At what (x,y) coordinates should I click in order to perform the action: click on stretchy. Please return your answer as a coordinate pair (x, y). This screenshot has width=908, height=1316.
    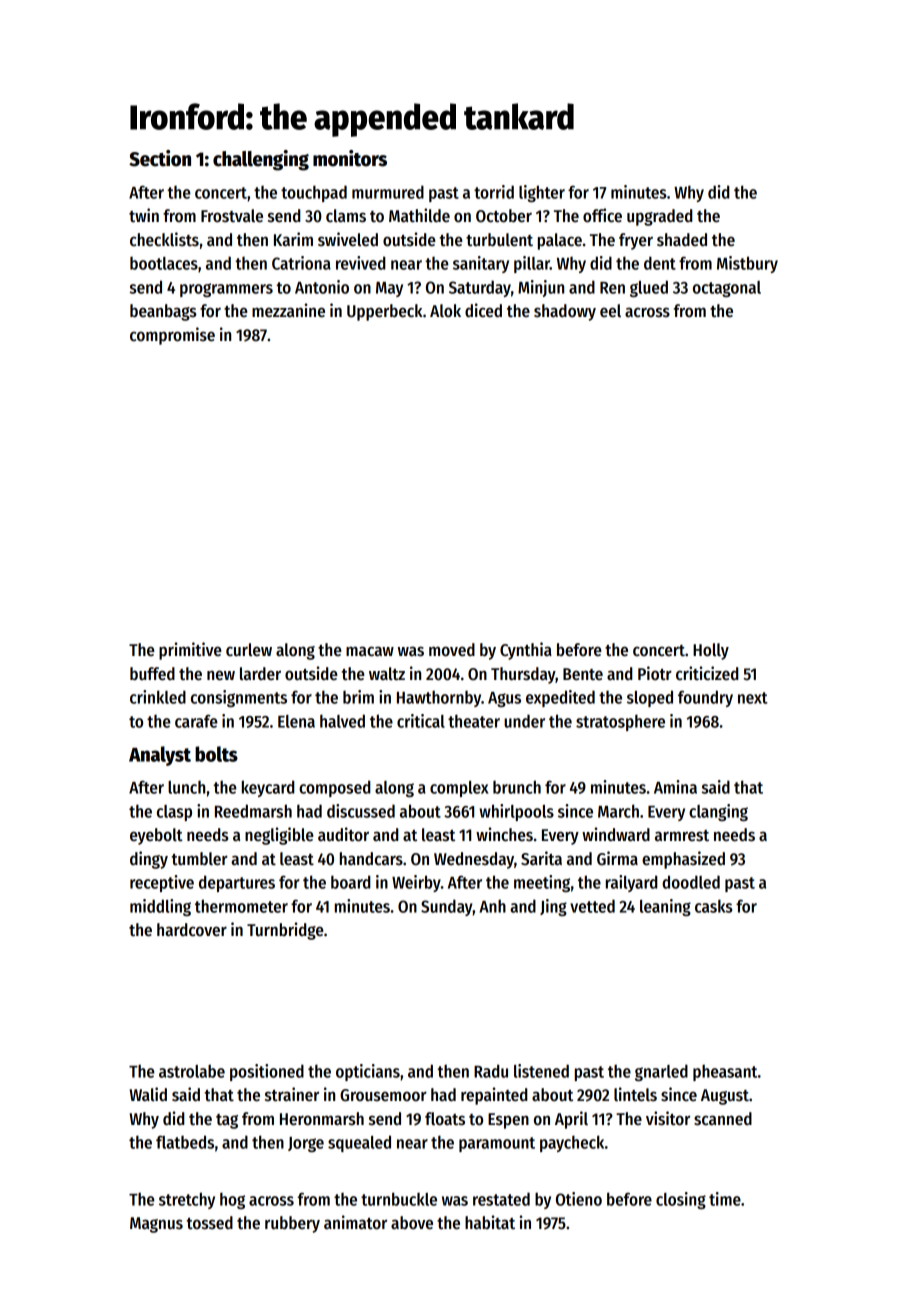
    Looking at the image, I should click on (187, 1200).
